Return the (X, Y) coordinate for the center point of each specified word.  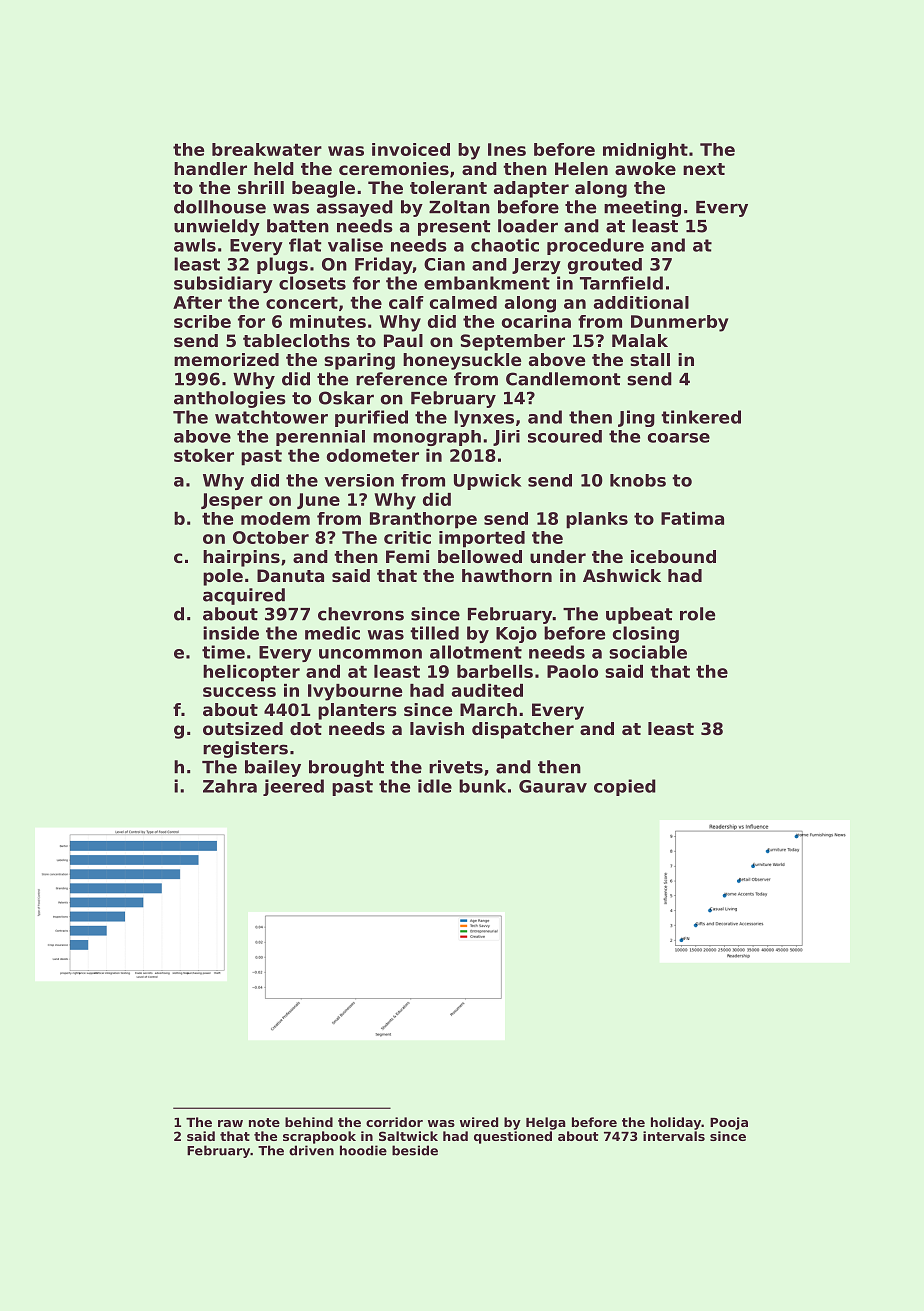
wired (479, 1122)
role (697, 614)
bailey (273, 768)
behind (309, 1122)
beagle (323, 189)
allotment (476, 652)
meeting (642, 208)
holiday (676, 1123)
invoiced (411, 149)
